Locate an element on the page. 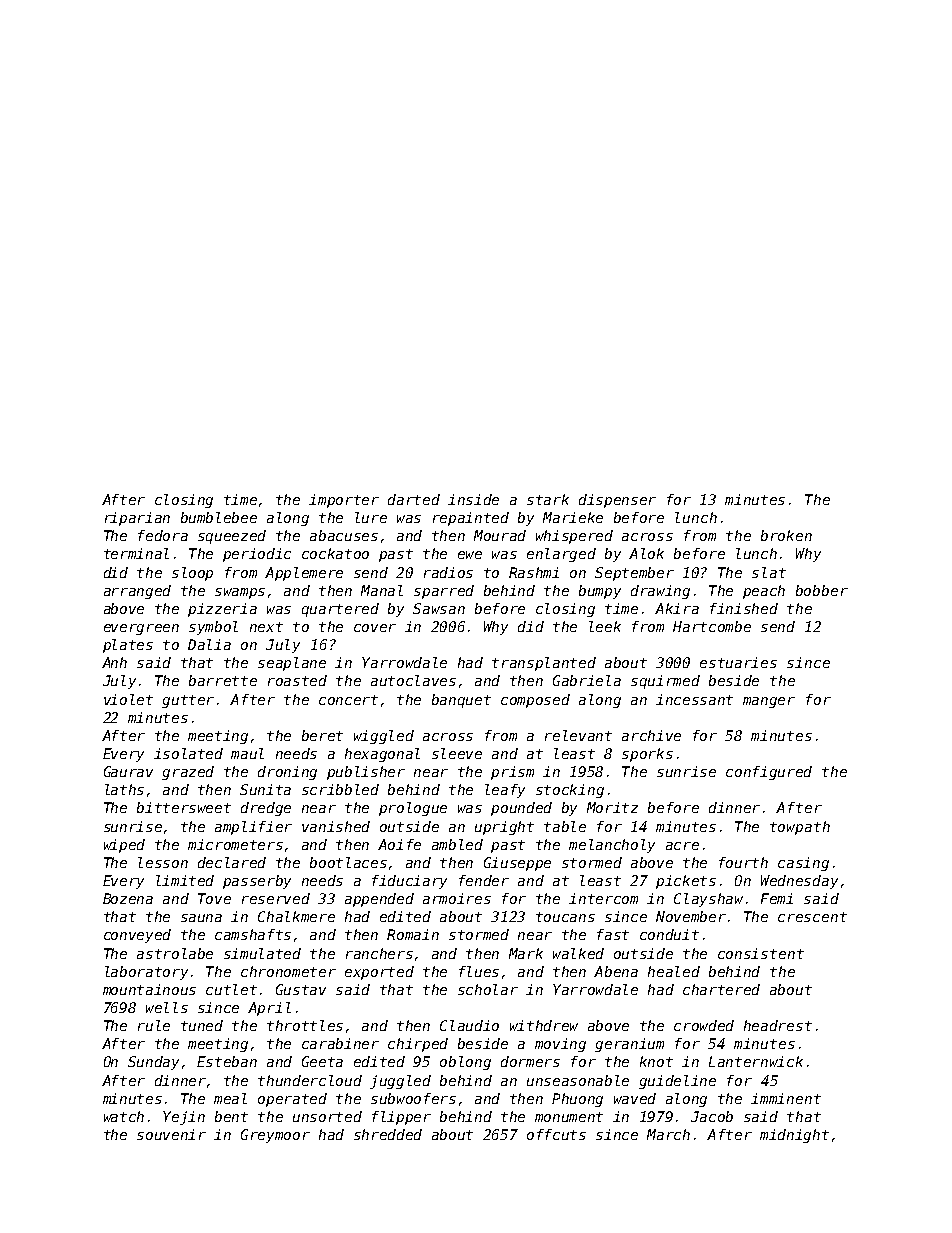 Image resolution: width=952 pixels, height=1233 pixels. barrette is located at coordinates (223, 680).
